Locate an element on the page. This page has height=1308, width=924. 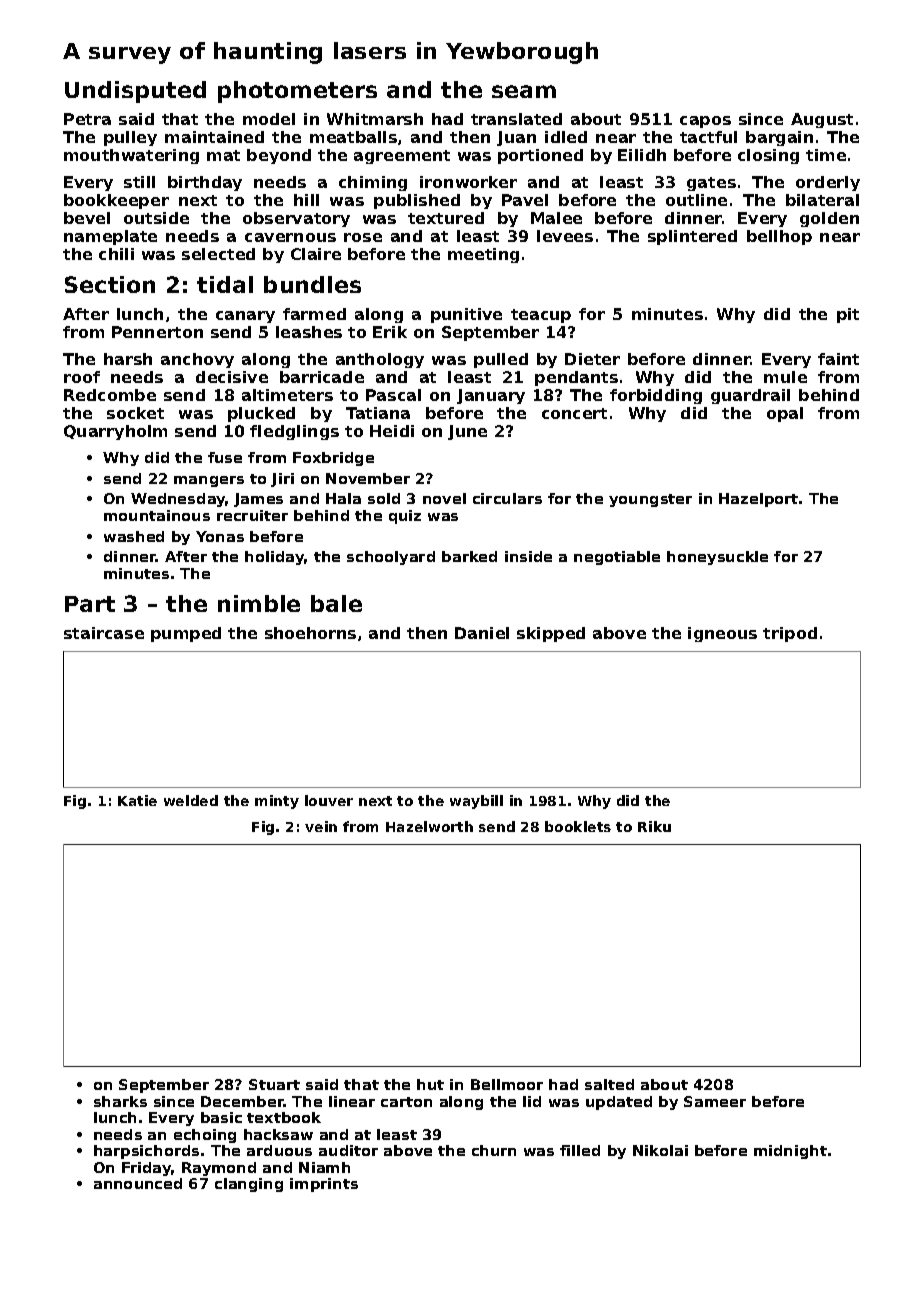
Nikolai is located at coordinates (660, 1150).
